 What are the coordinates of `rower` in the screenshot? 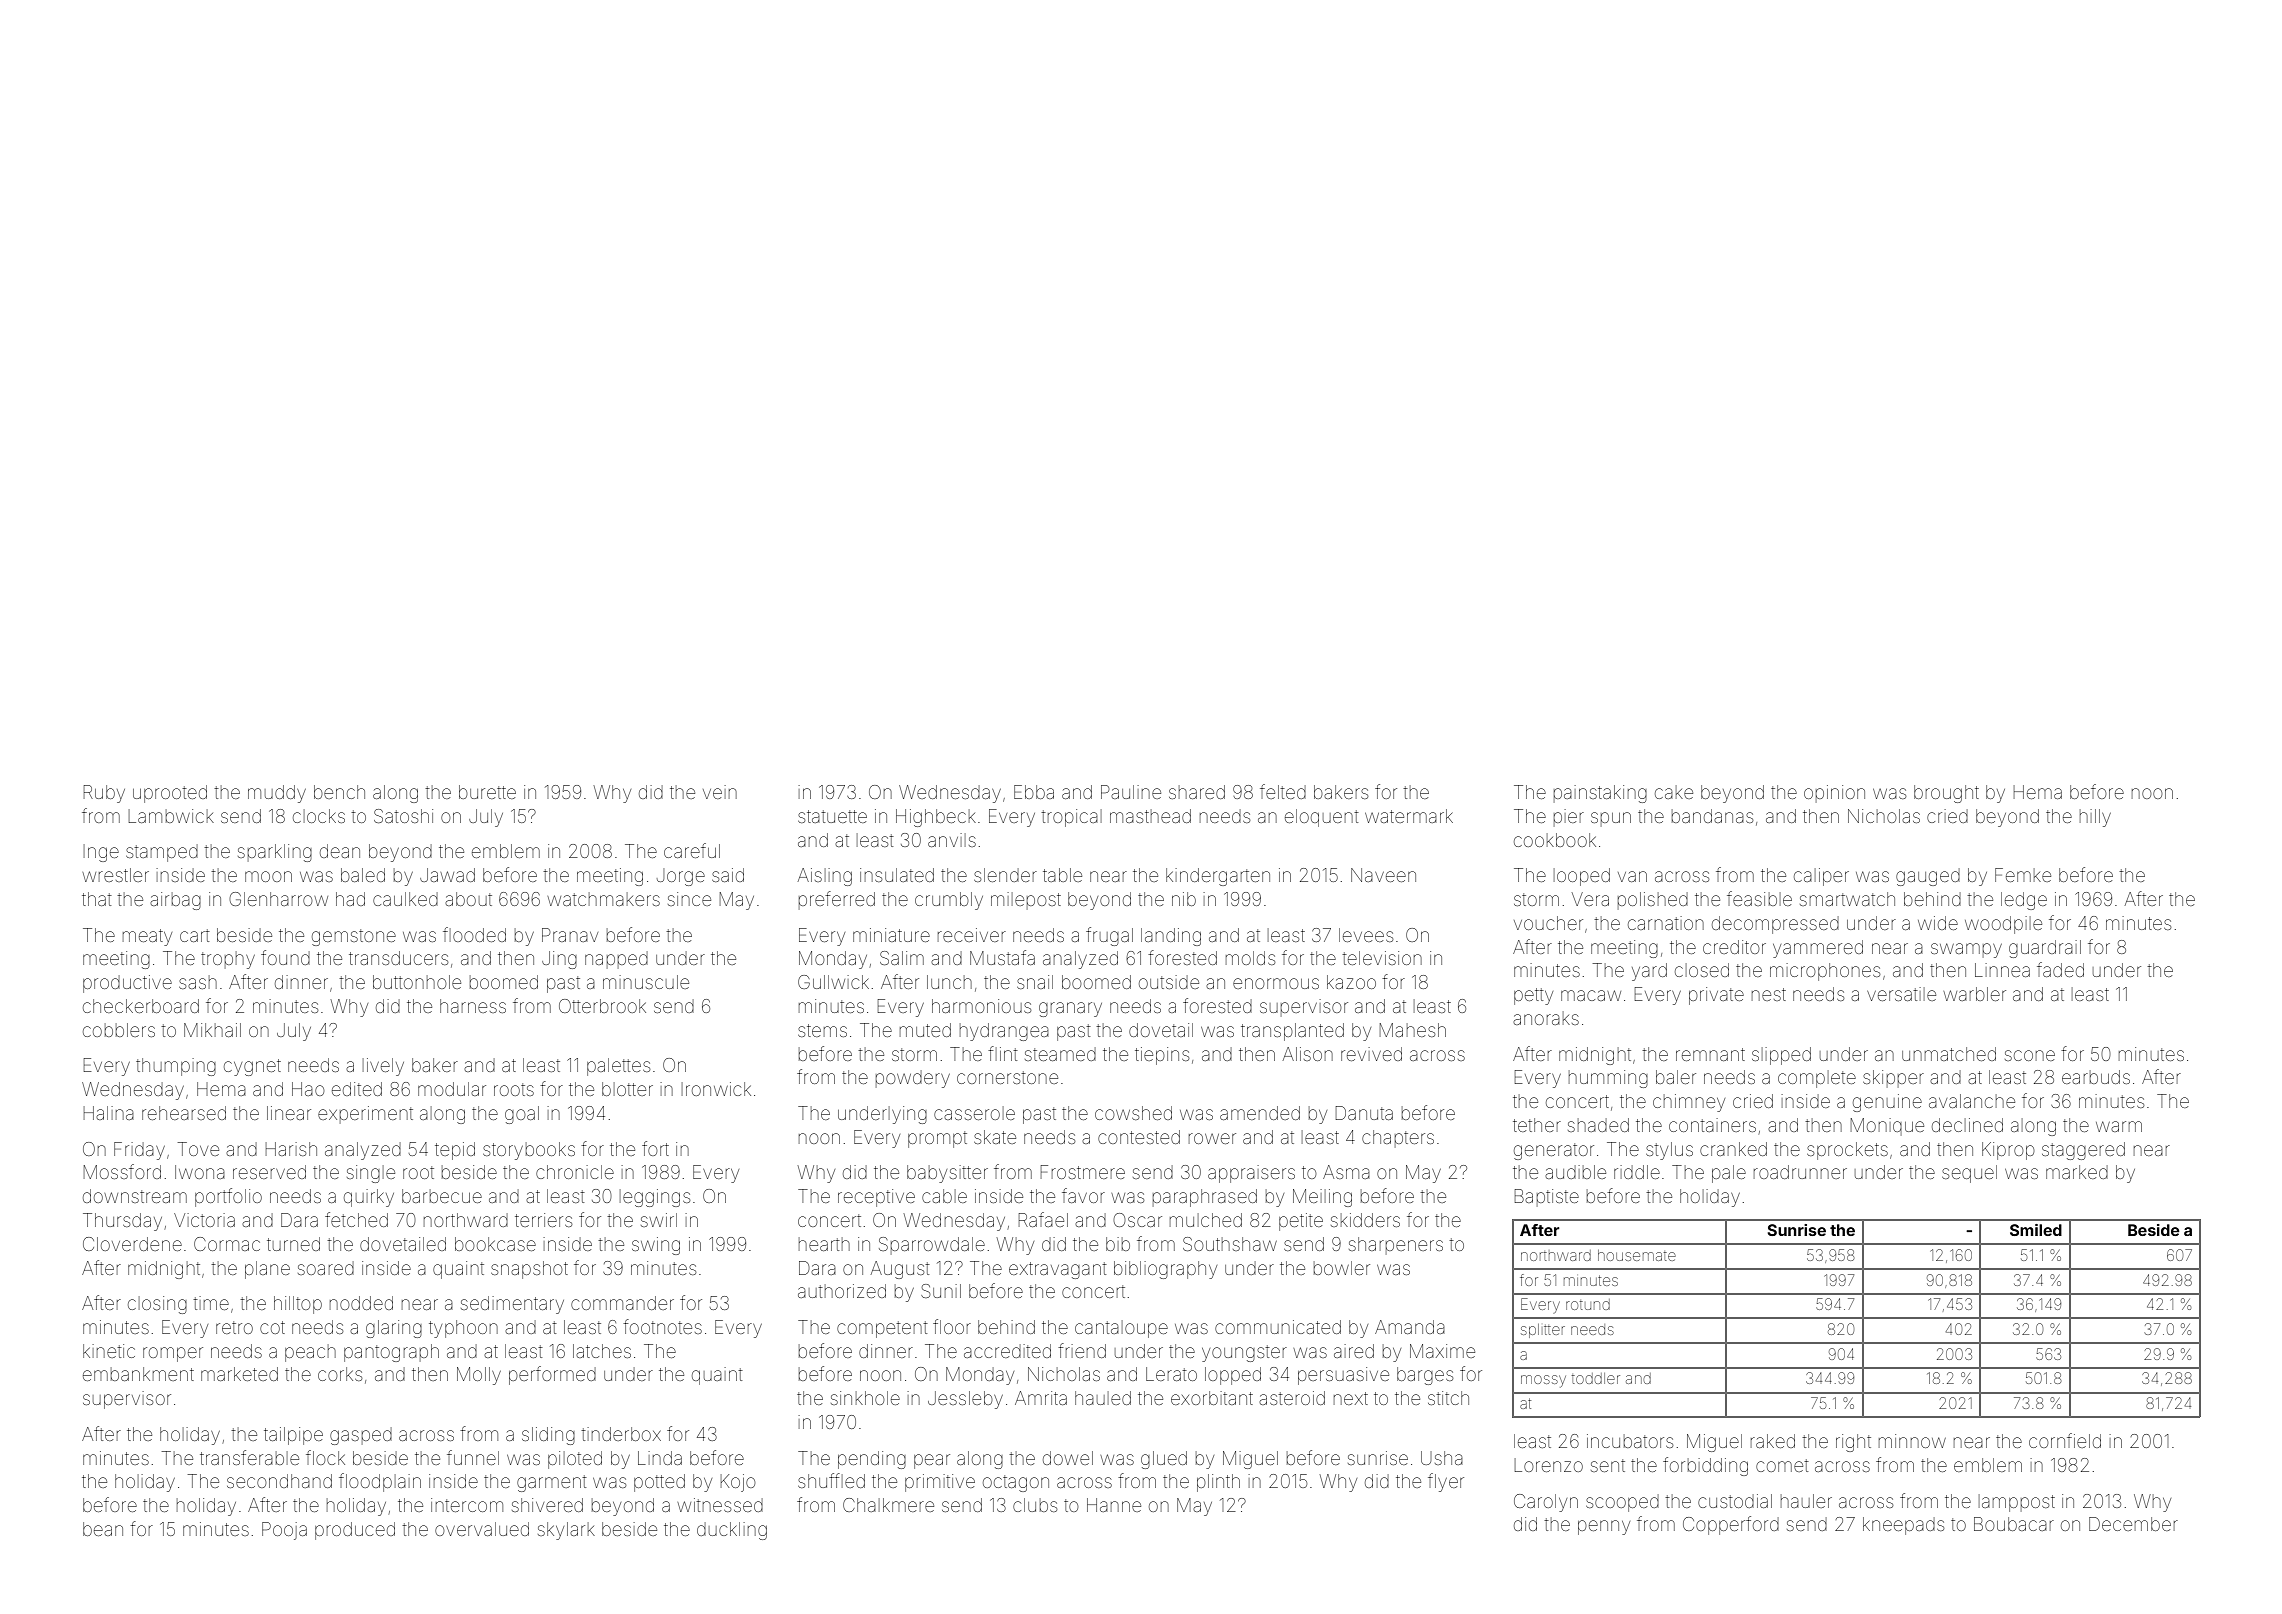 It's located at (1212, 1138).
